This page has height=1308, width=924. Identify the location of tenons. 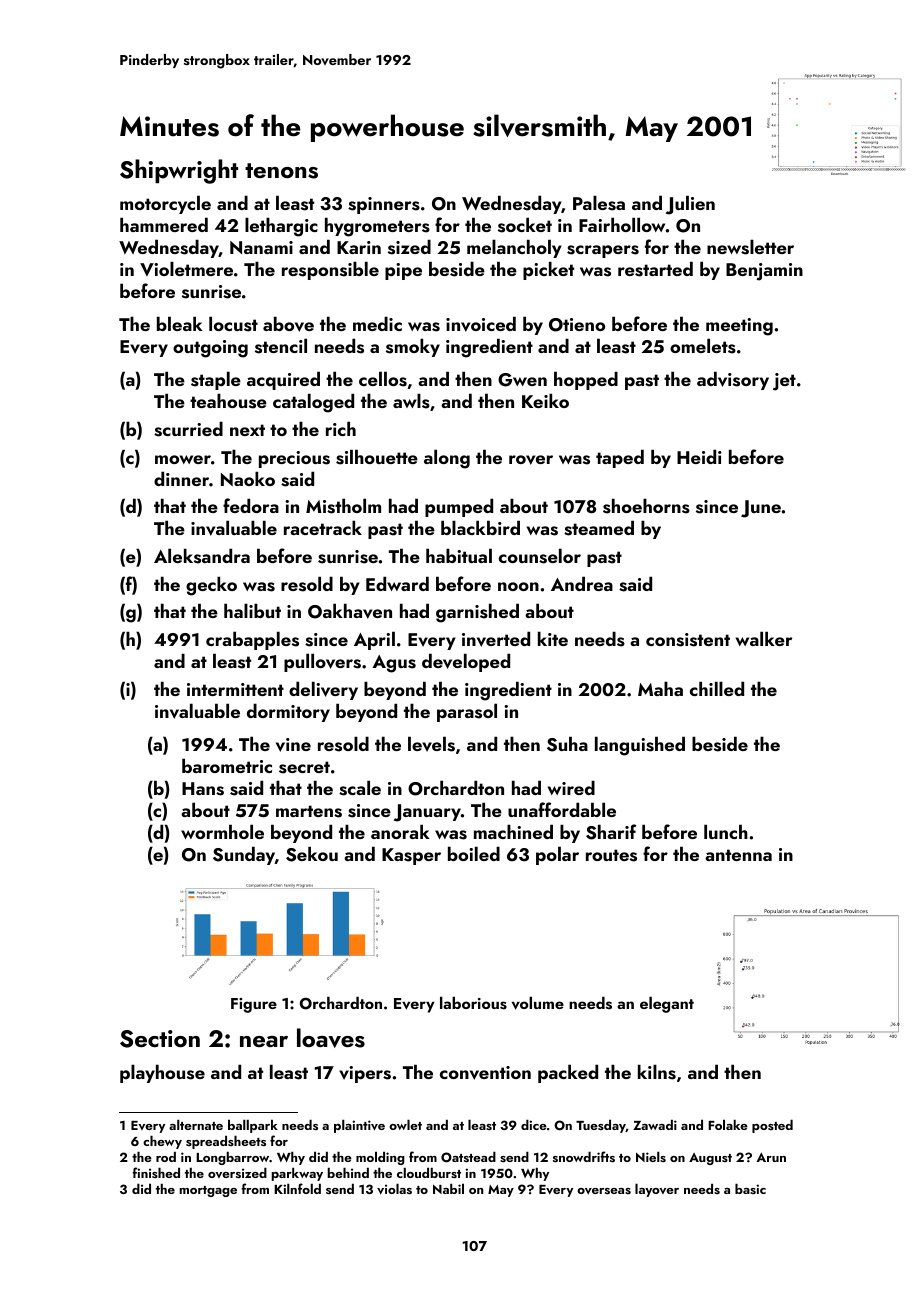
(281, 171).
